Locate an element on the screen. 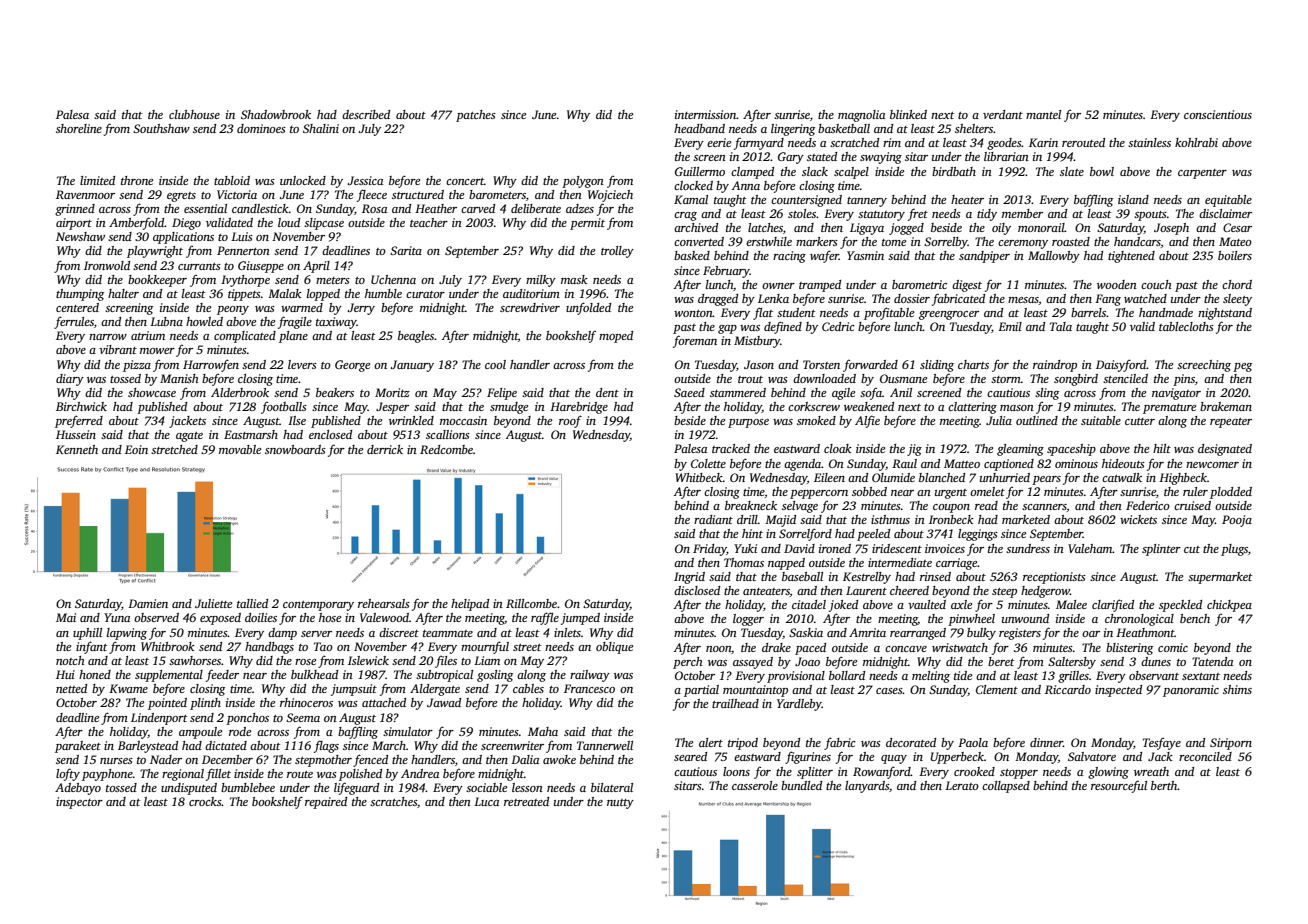 The image size is (1308, 924). fleece is located at coordinates (372, 195).
